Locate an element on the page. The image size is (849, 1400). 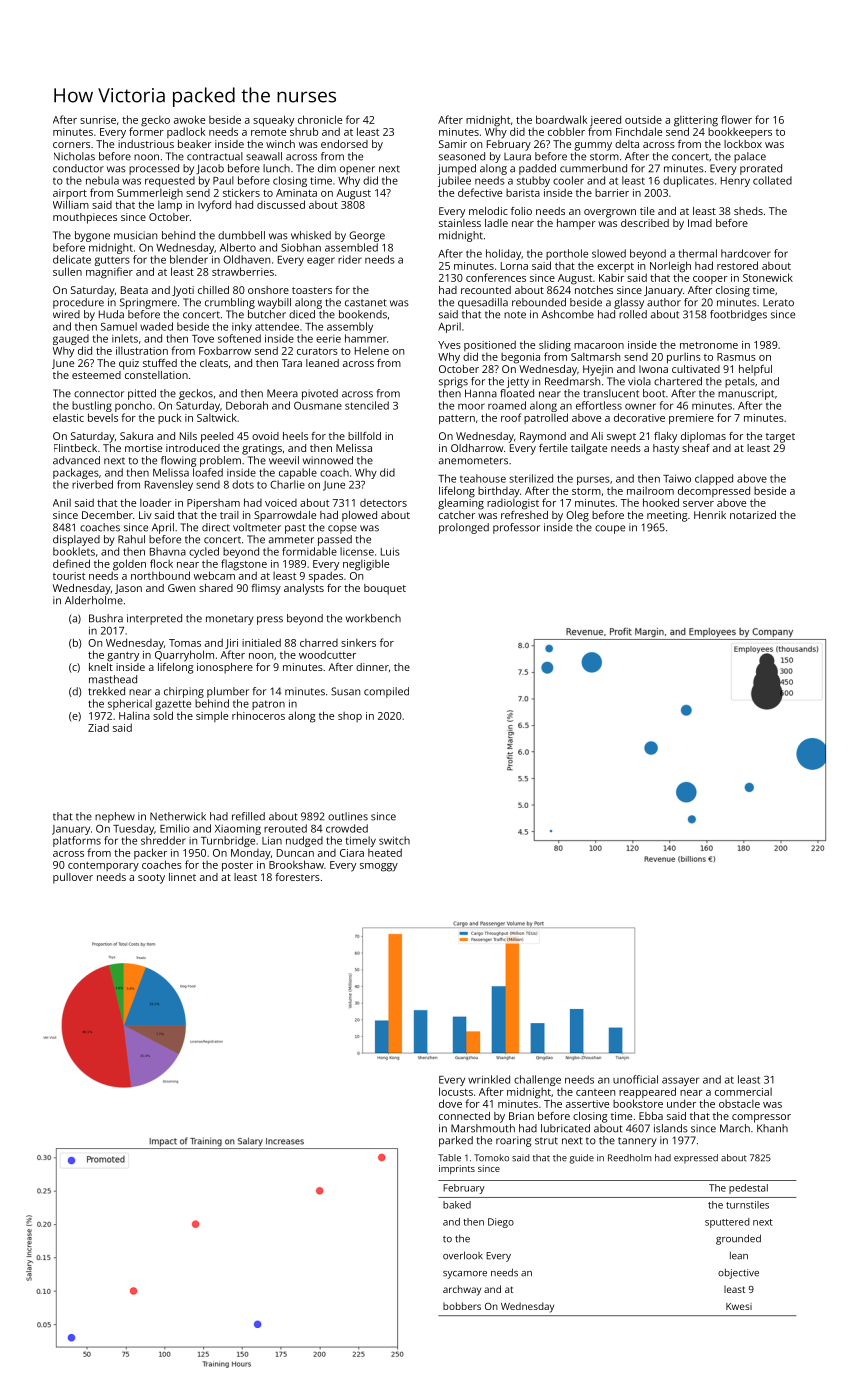
sprigs is located at coordinates (453, 382).
